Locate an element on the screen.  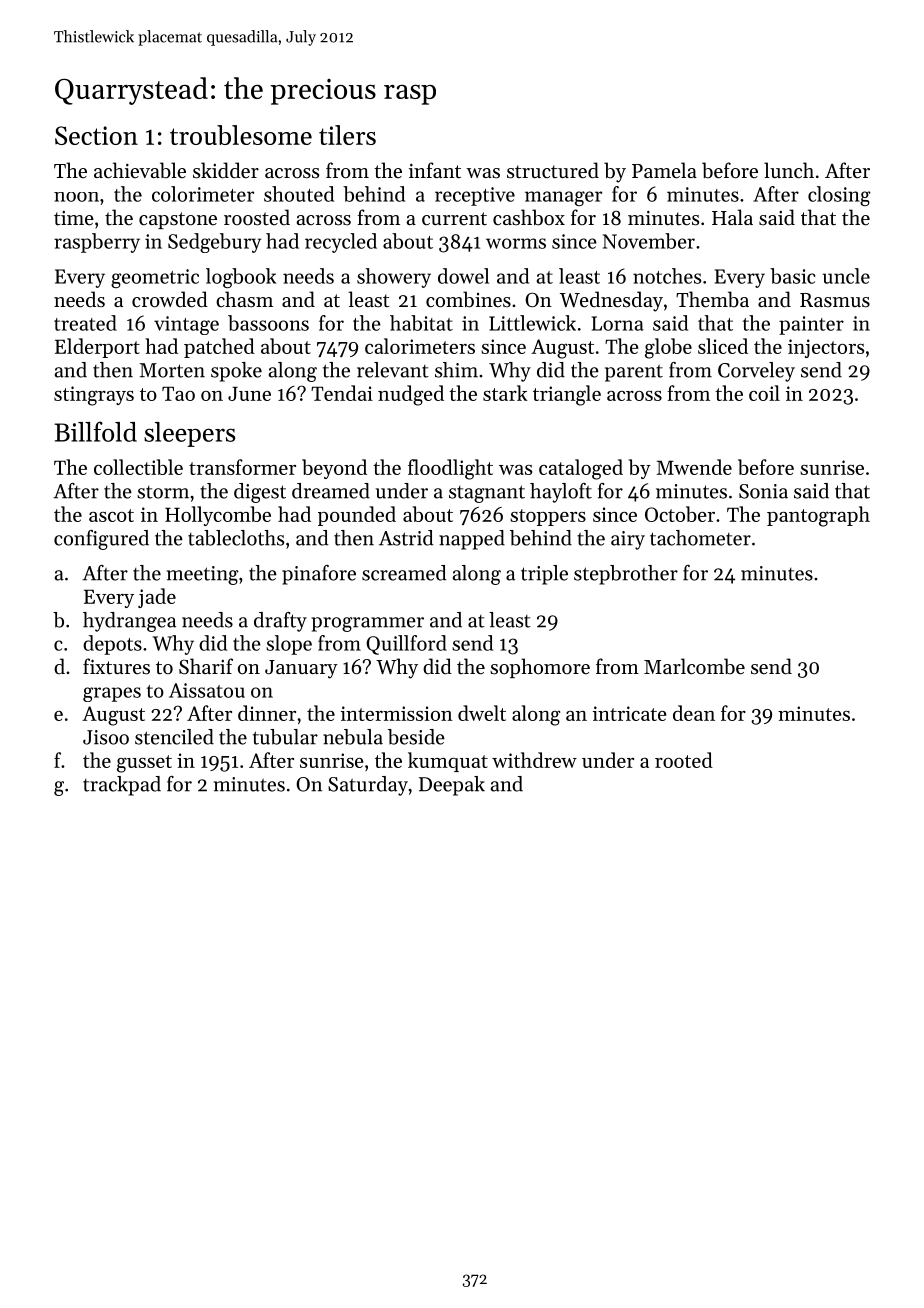
collectible is located at coordinates (138, 467).
